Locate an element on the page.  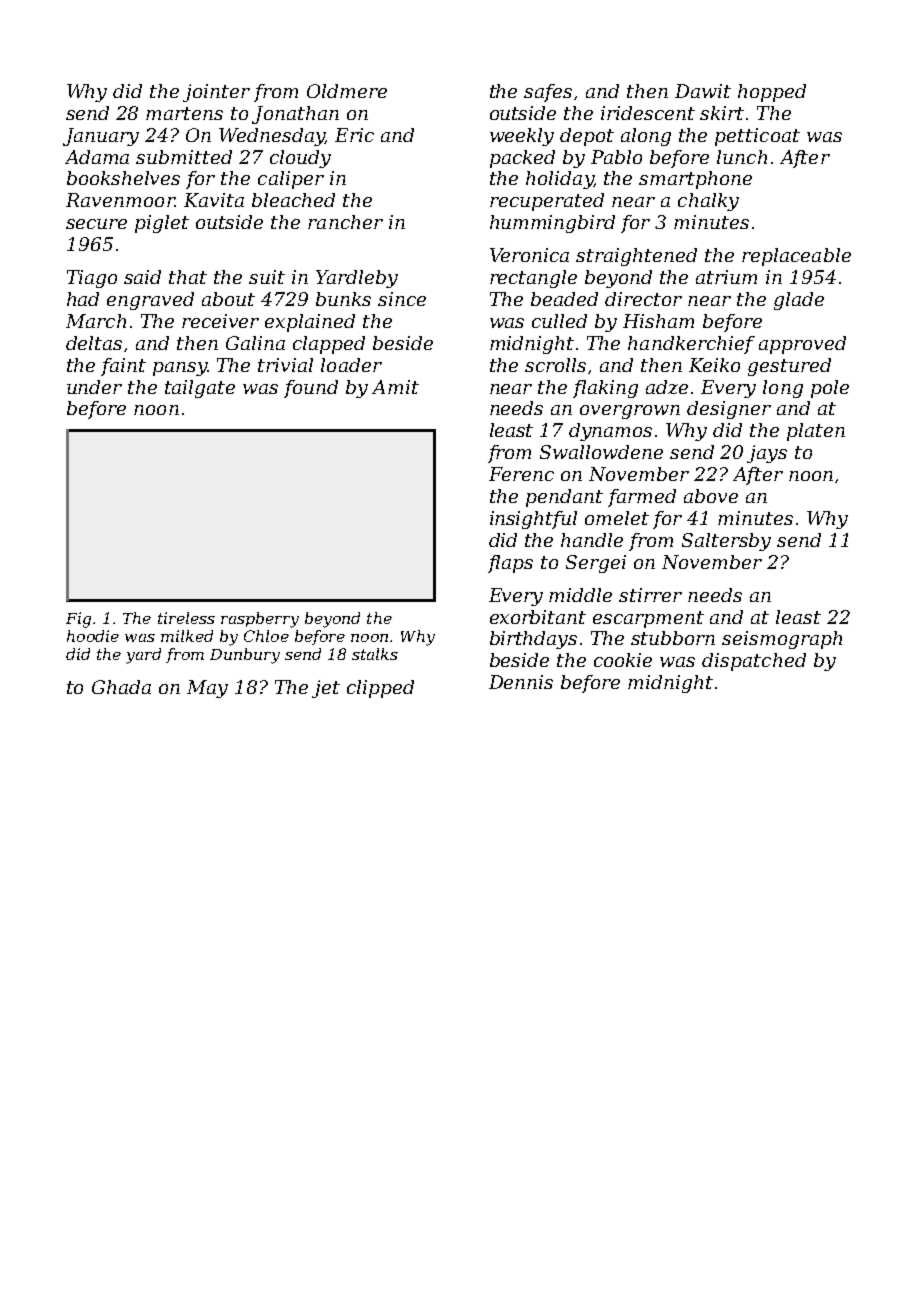
secure is located at coordinates (96, 224).
